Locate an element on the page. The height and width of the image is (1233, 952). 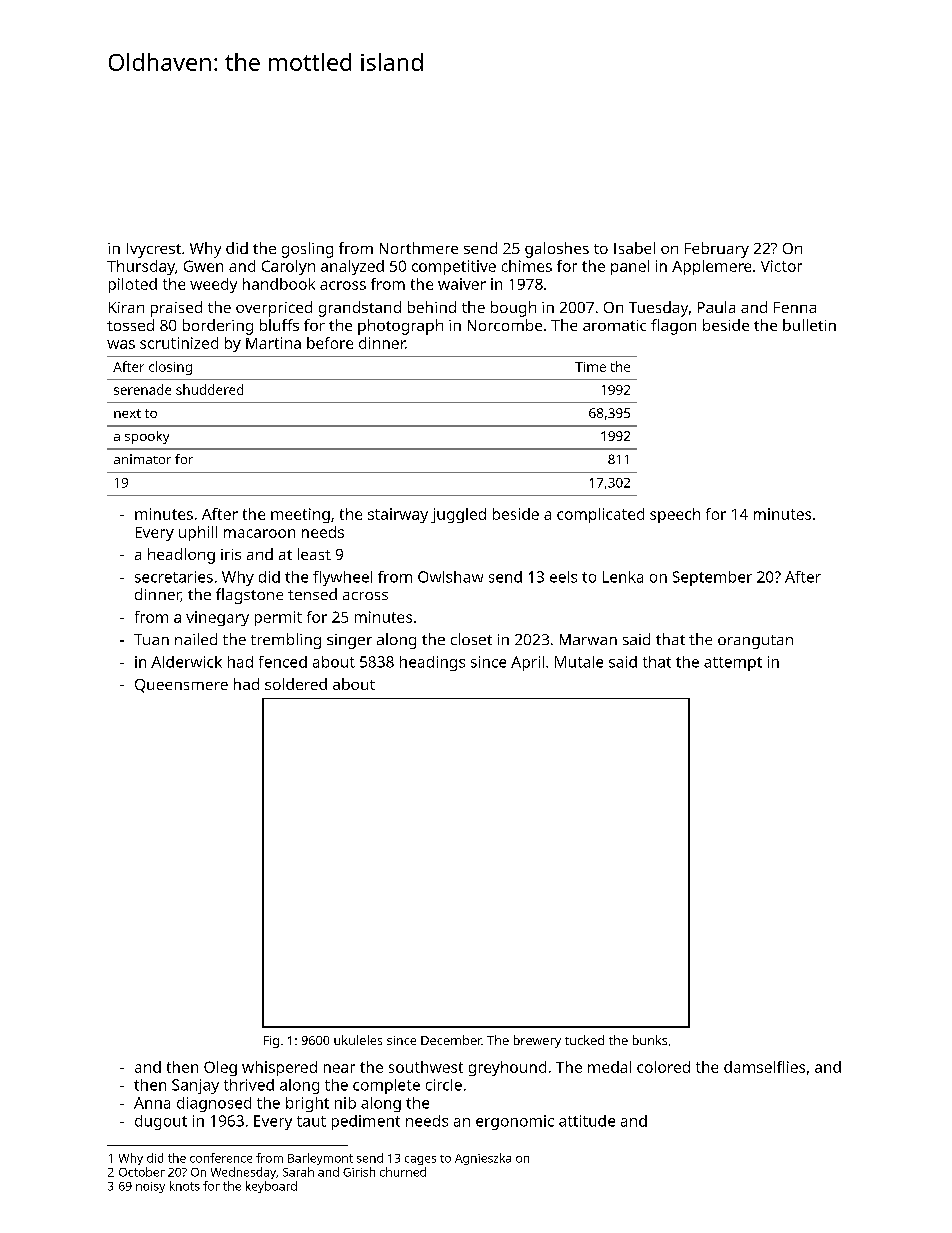
damselflies is located at coordinates (764, 1067).
